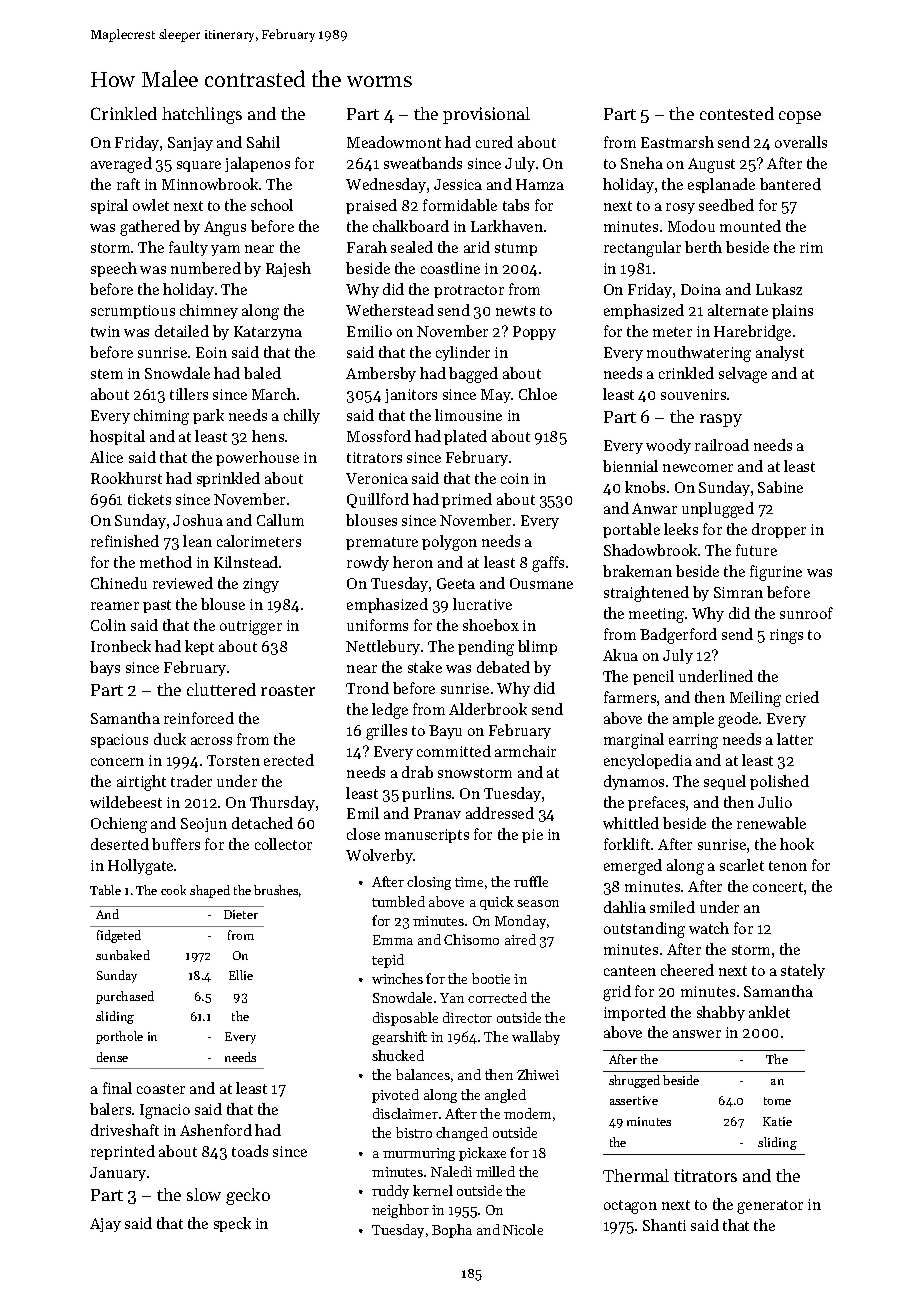 The height and width of the document is (1308, 924). What do you see at coordinates (769, 1012) in the document?
I see `anklet` at bounding box center [769, 1012].
